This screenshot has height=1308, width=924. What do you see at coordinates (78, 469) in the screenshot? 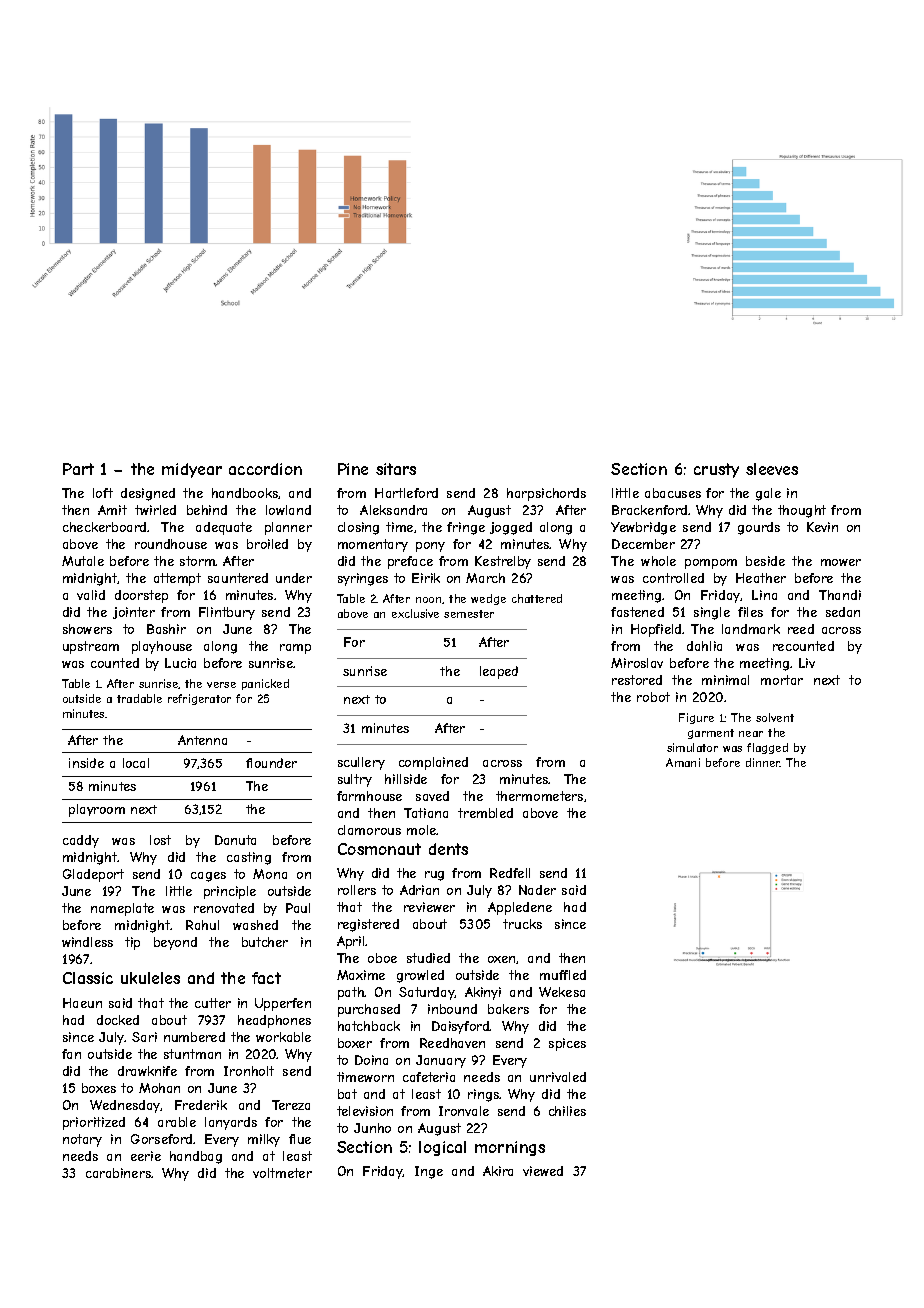
I see `Part` at bounding box center [78, 469].
